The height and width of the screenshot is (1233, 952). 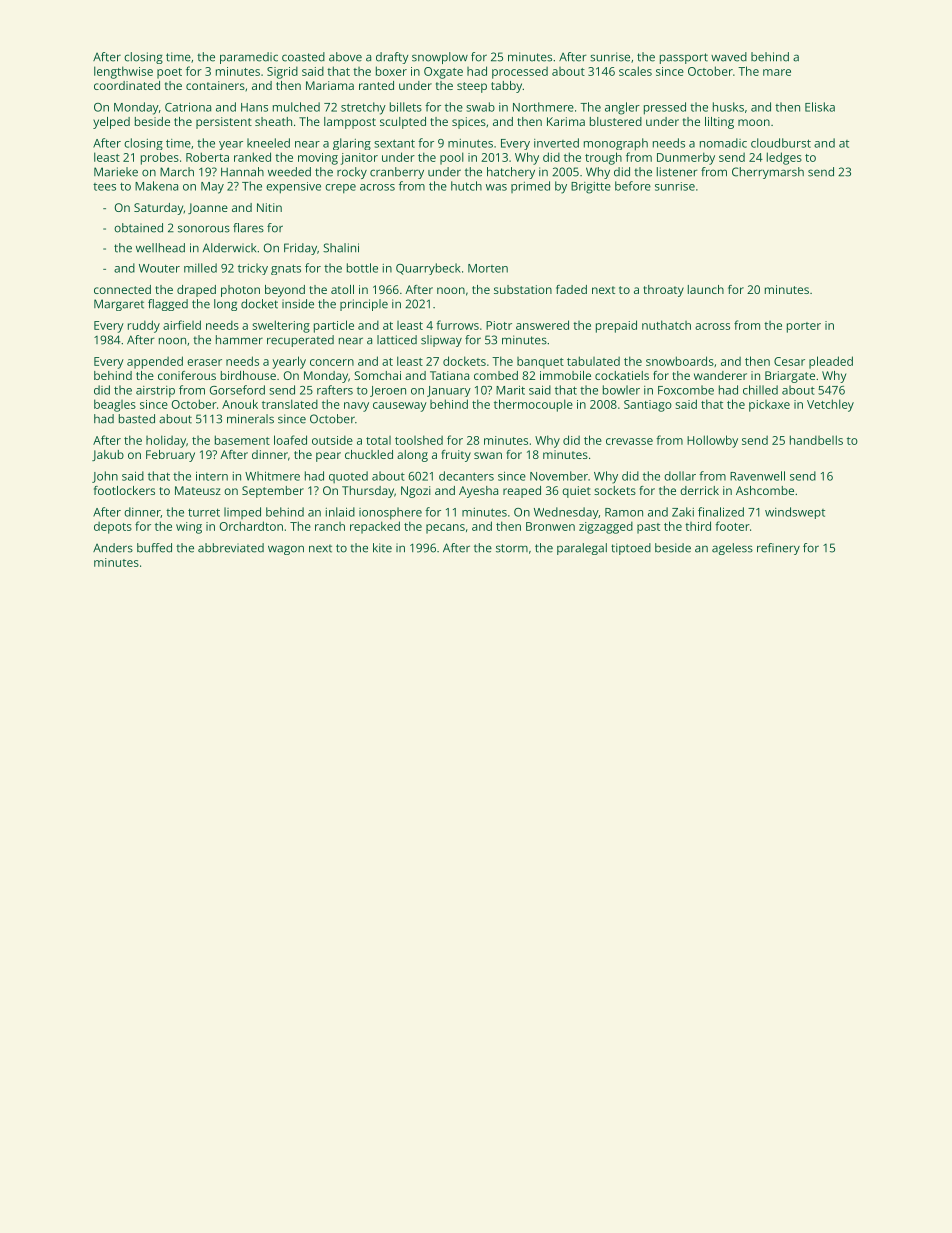 What do you see at coordinates (113, 527) in the screenshot?
I see `depots` at bounding box center [113, 527].
